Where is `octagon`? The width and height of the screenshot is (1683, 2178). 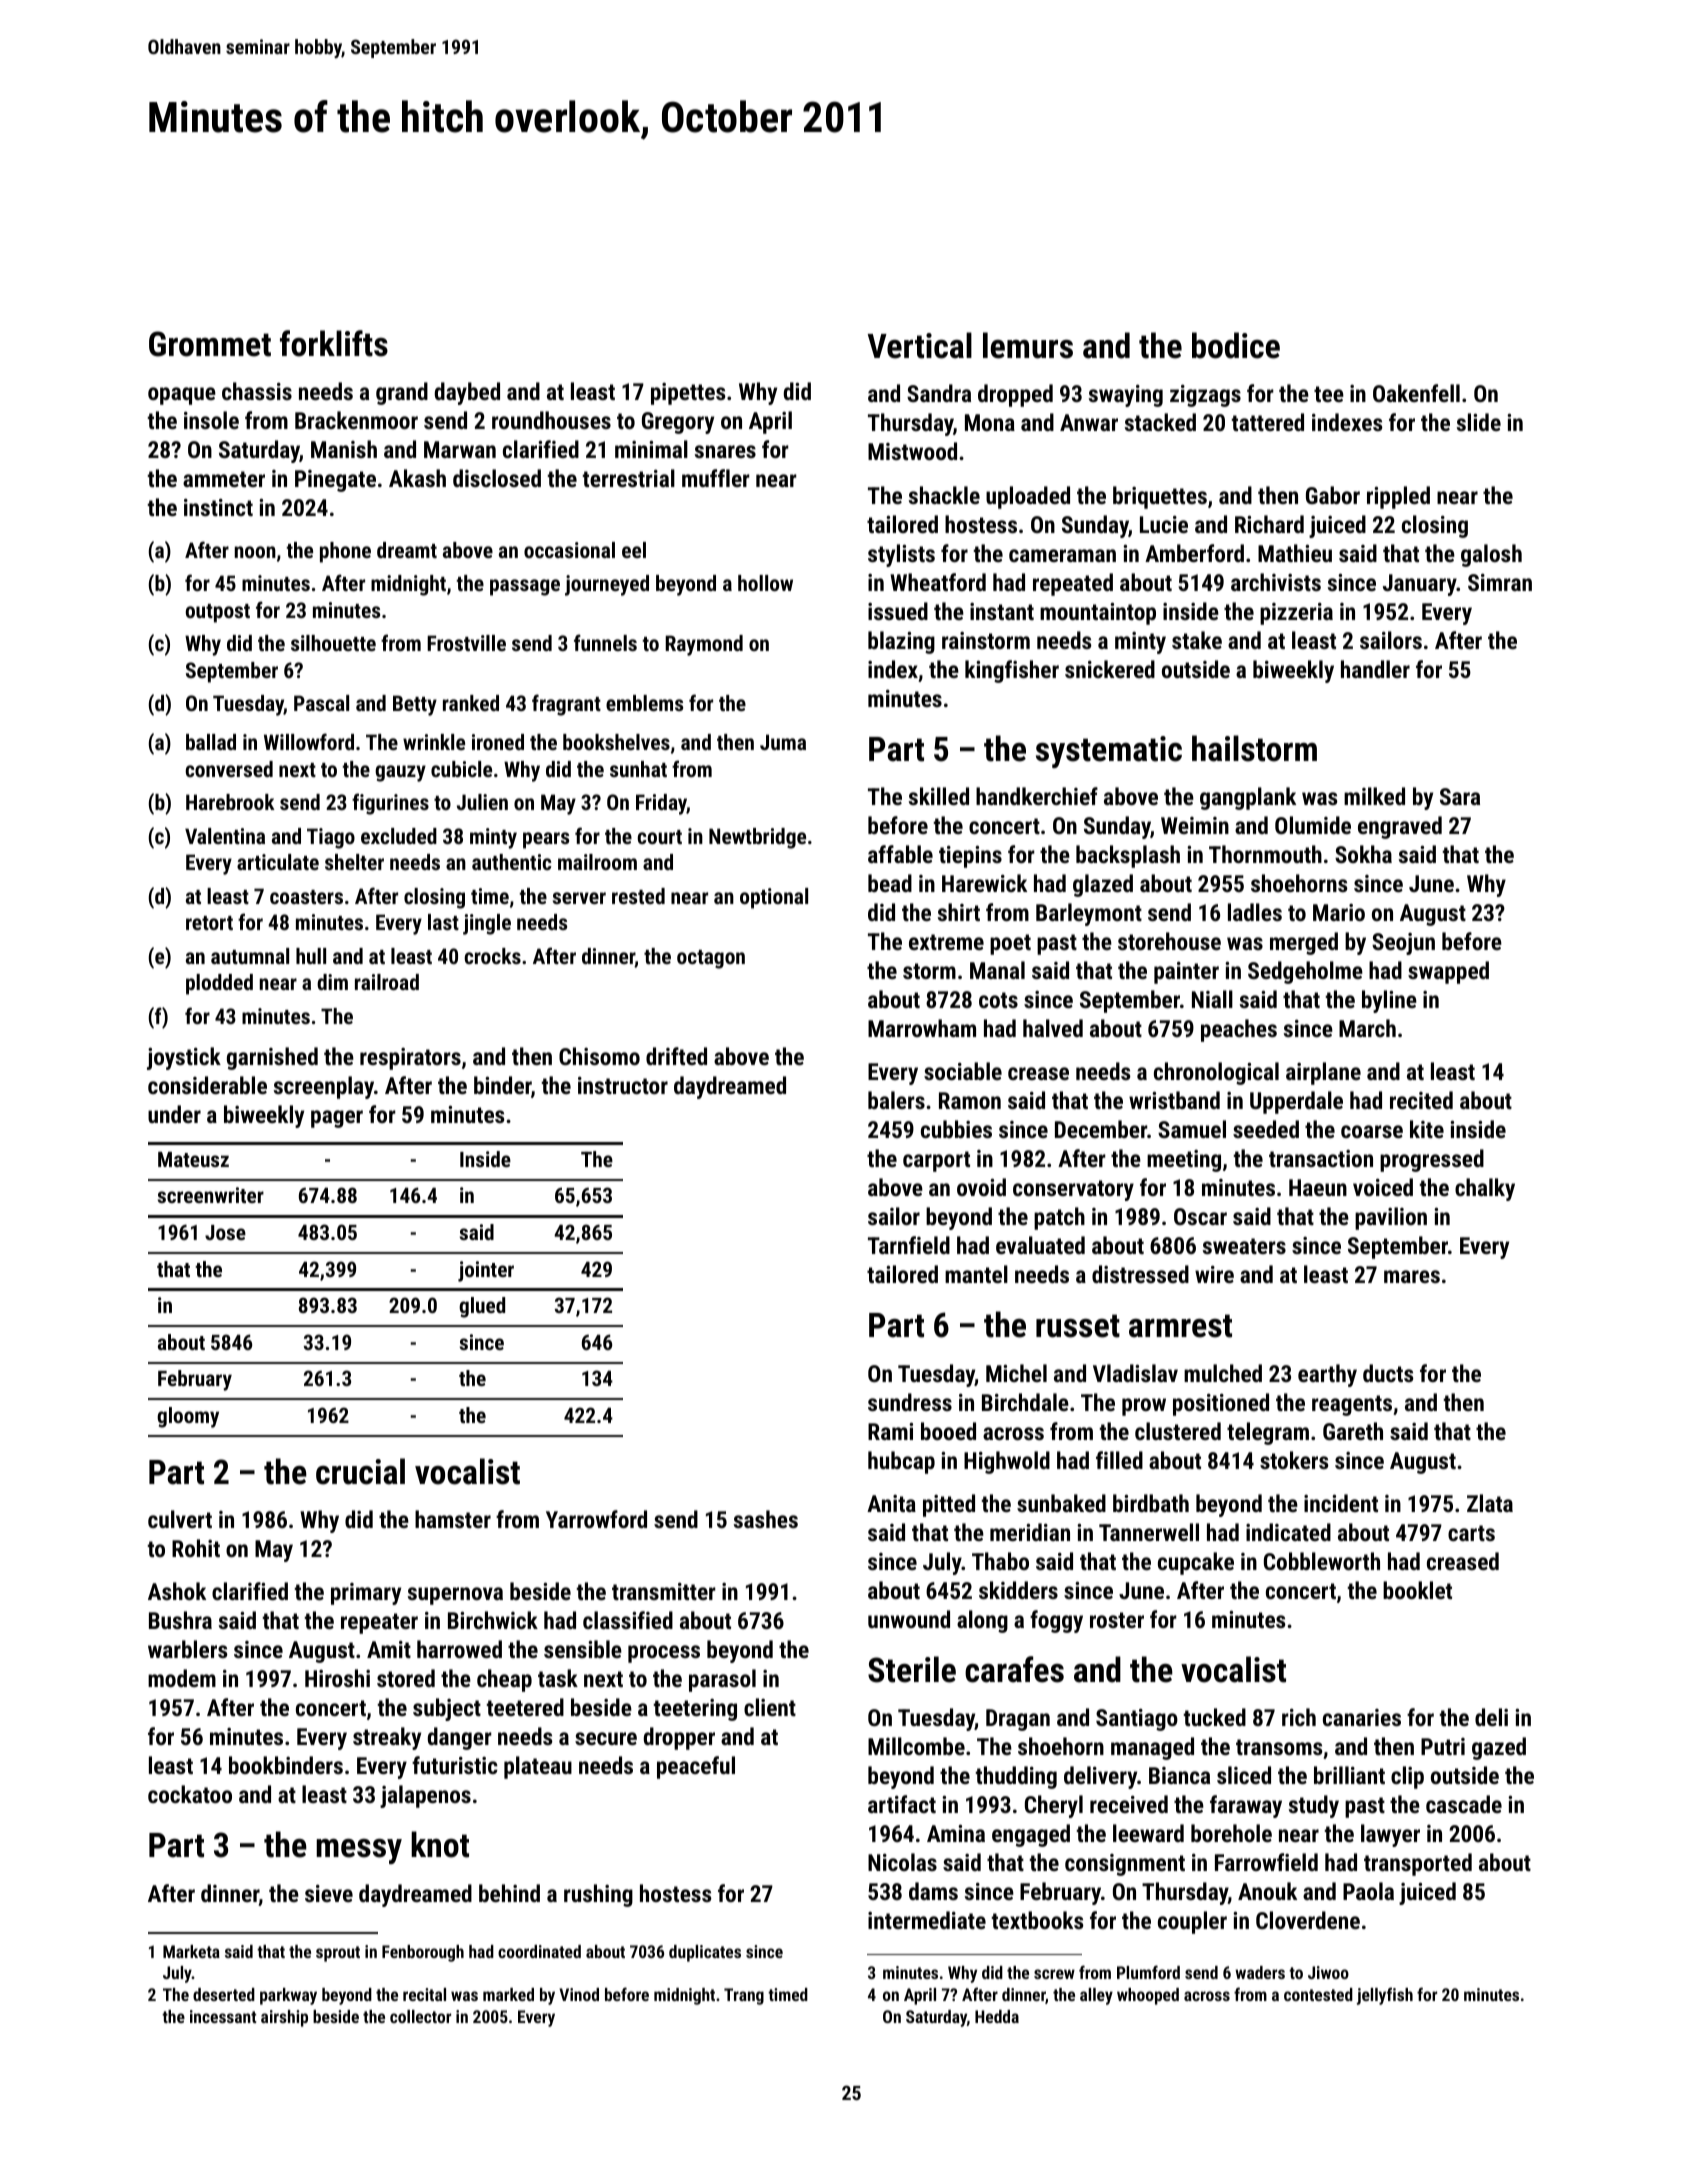 octagon is located at coordinates (711, 959).
